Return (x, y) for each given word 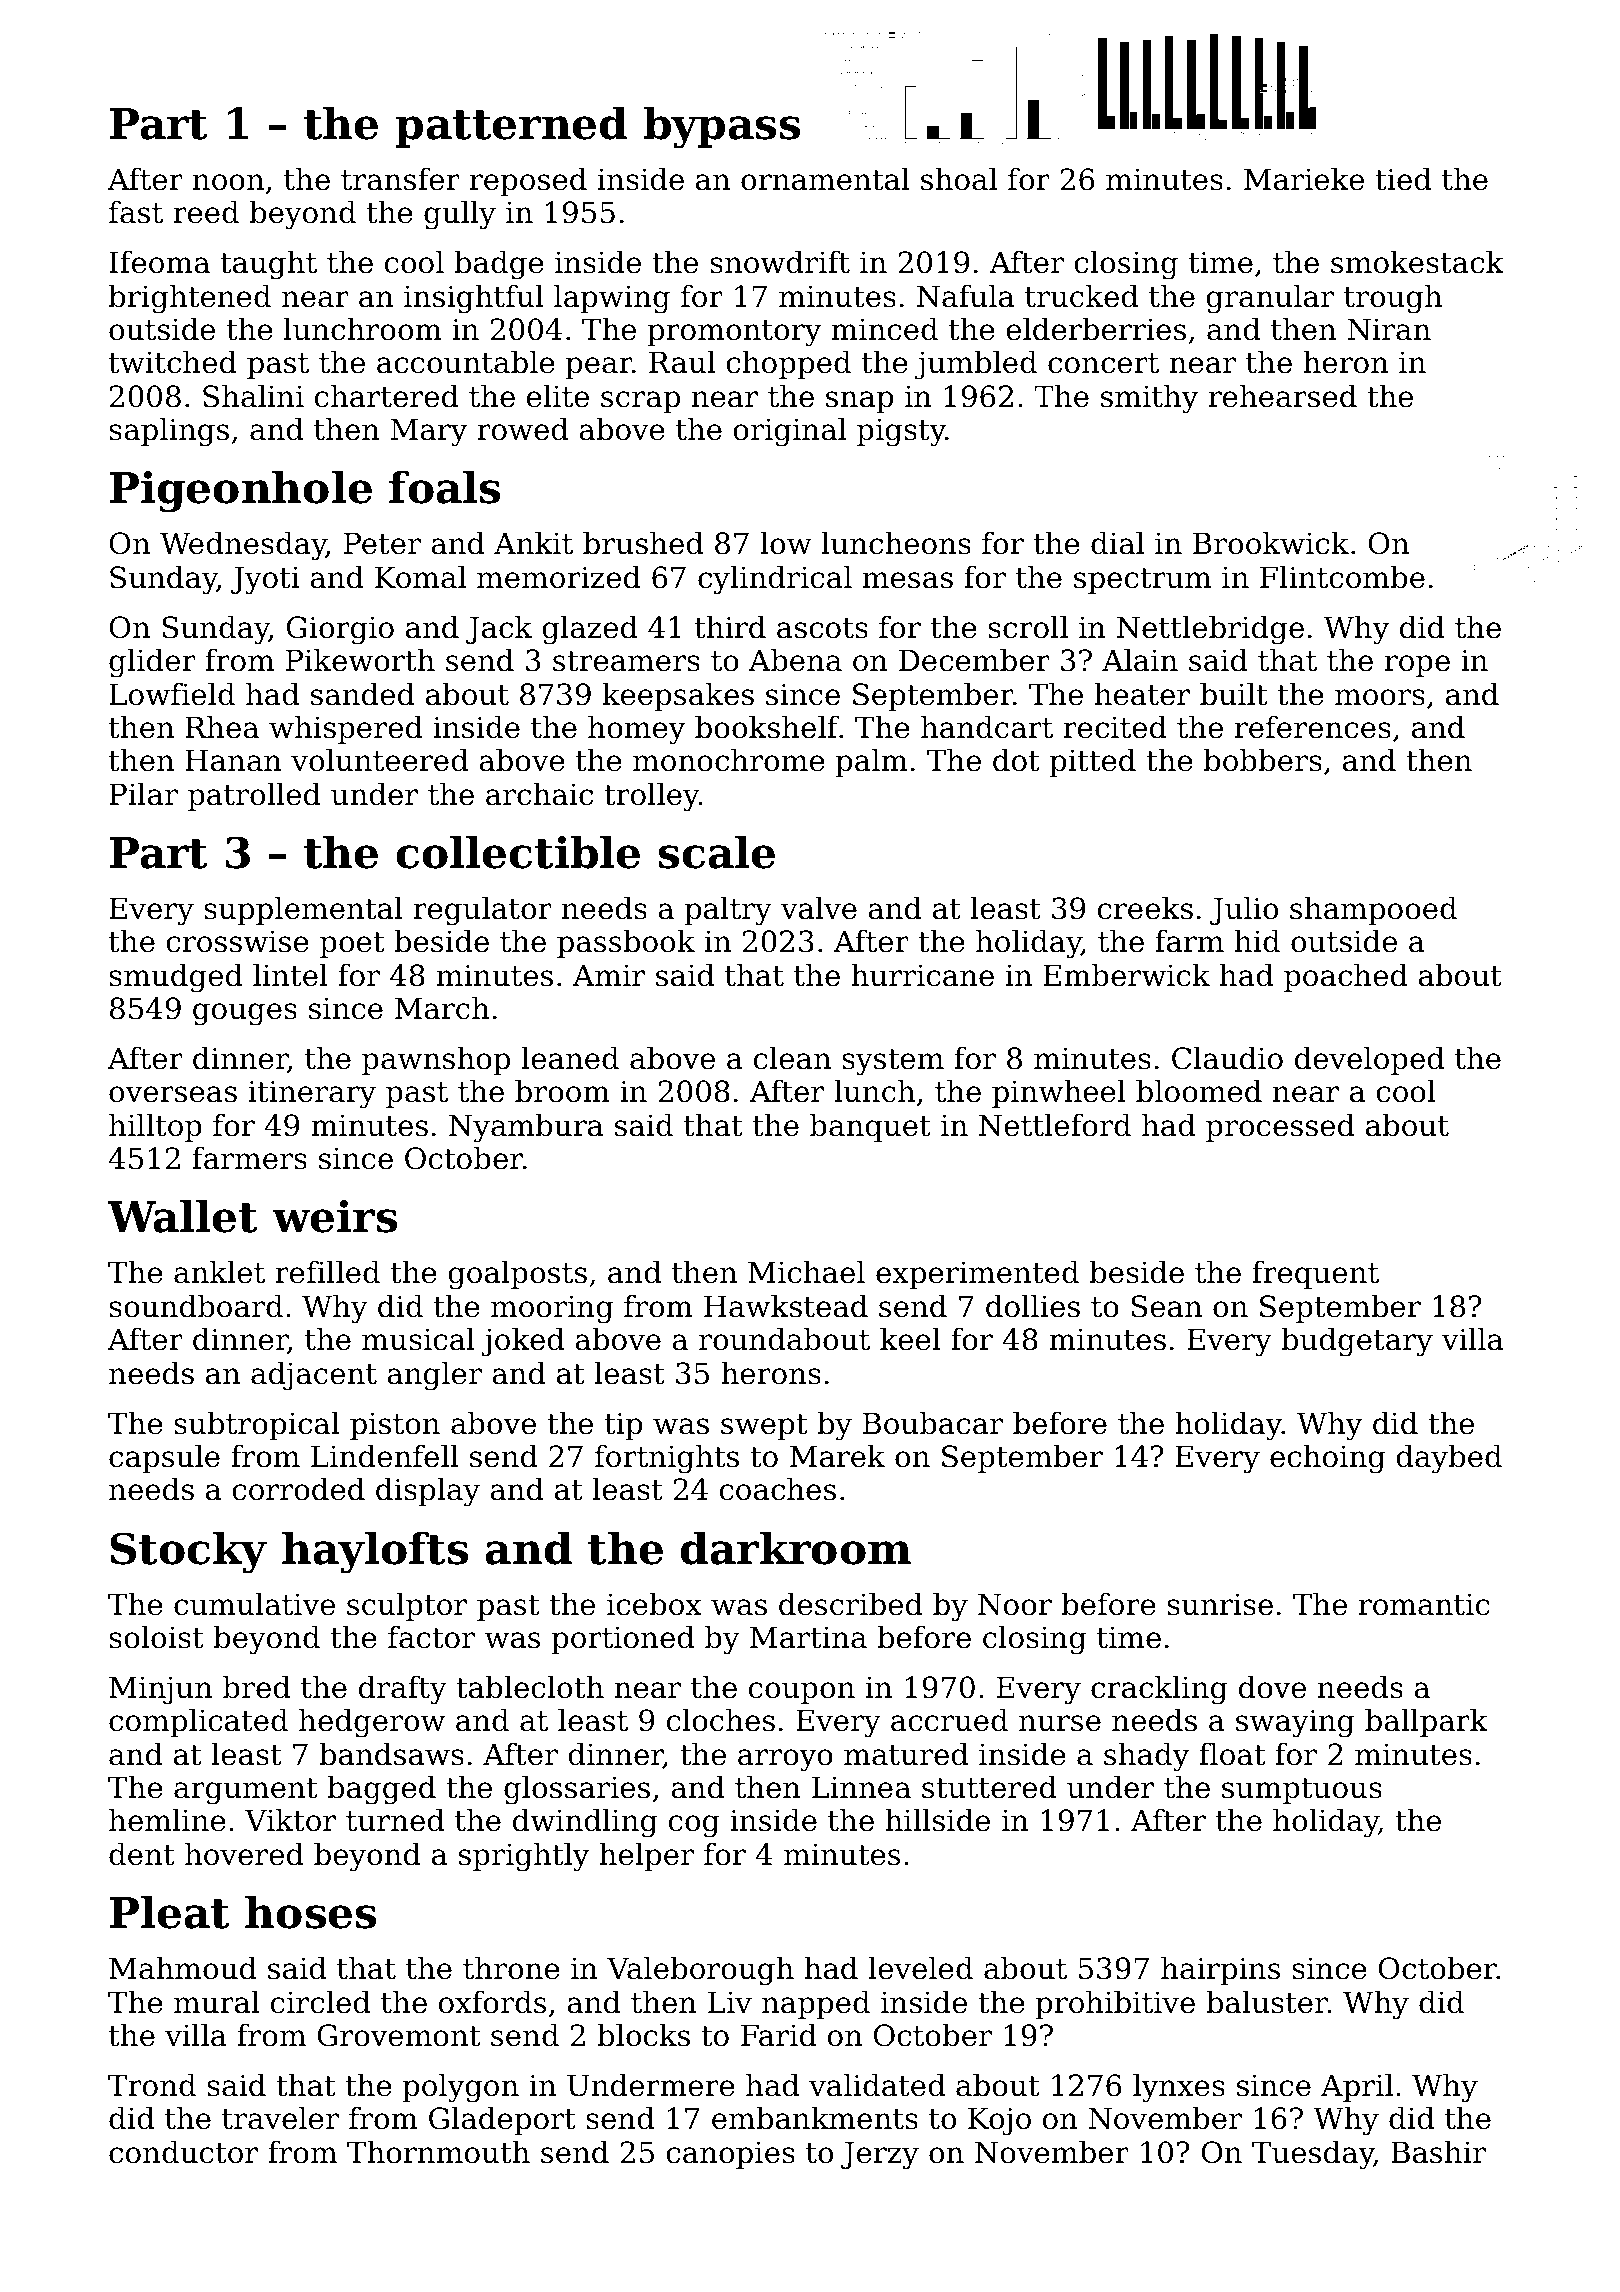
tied (1403, 179)
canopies (730, 2155)
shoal (959, 179)
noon (228, 182)
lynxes (1179, 2088)
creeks (1145, 908)
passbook (626, 944)
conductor (183, 2152)
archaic (539, 794)
